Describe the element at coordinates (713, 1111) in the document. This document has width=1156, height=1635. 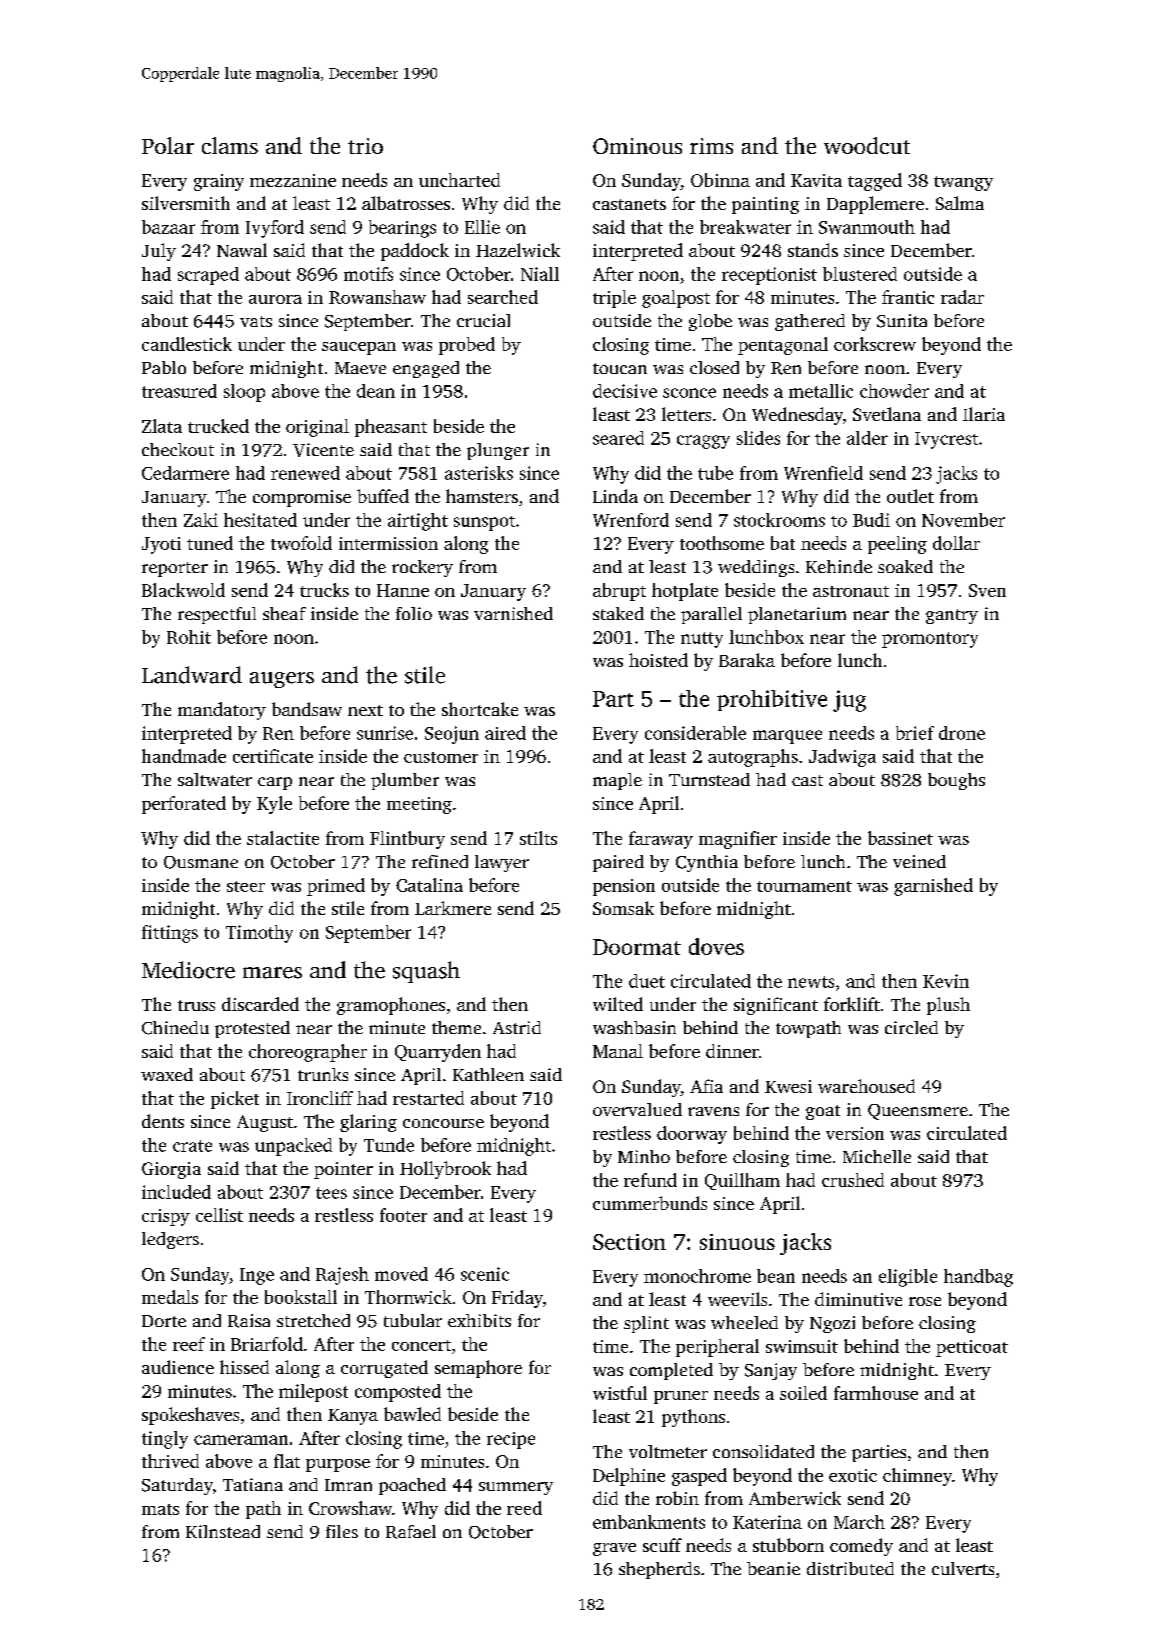
I see `ravens` at that location.
